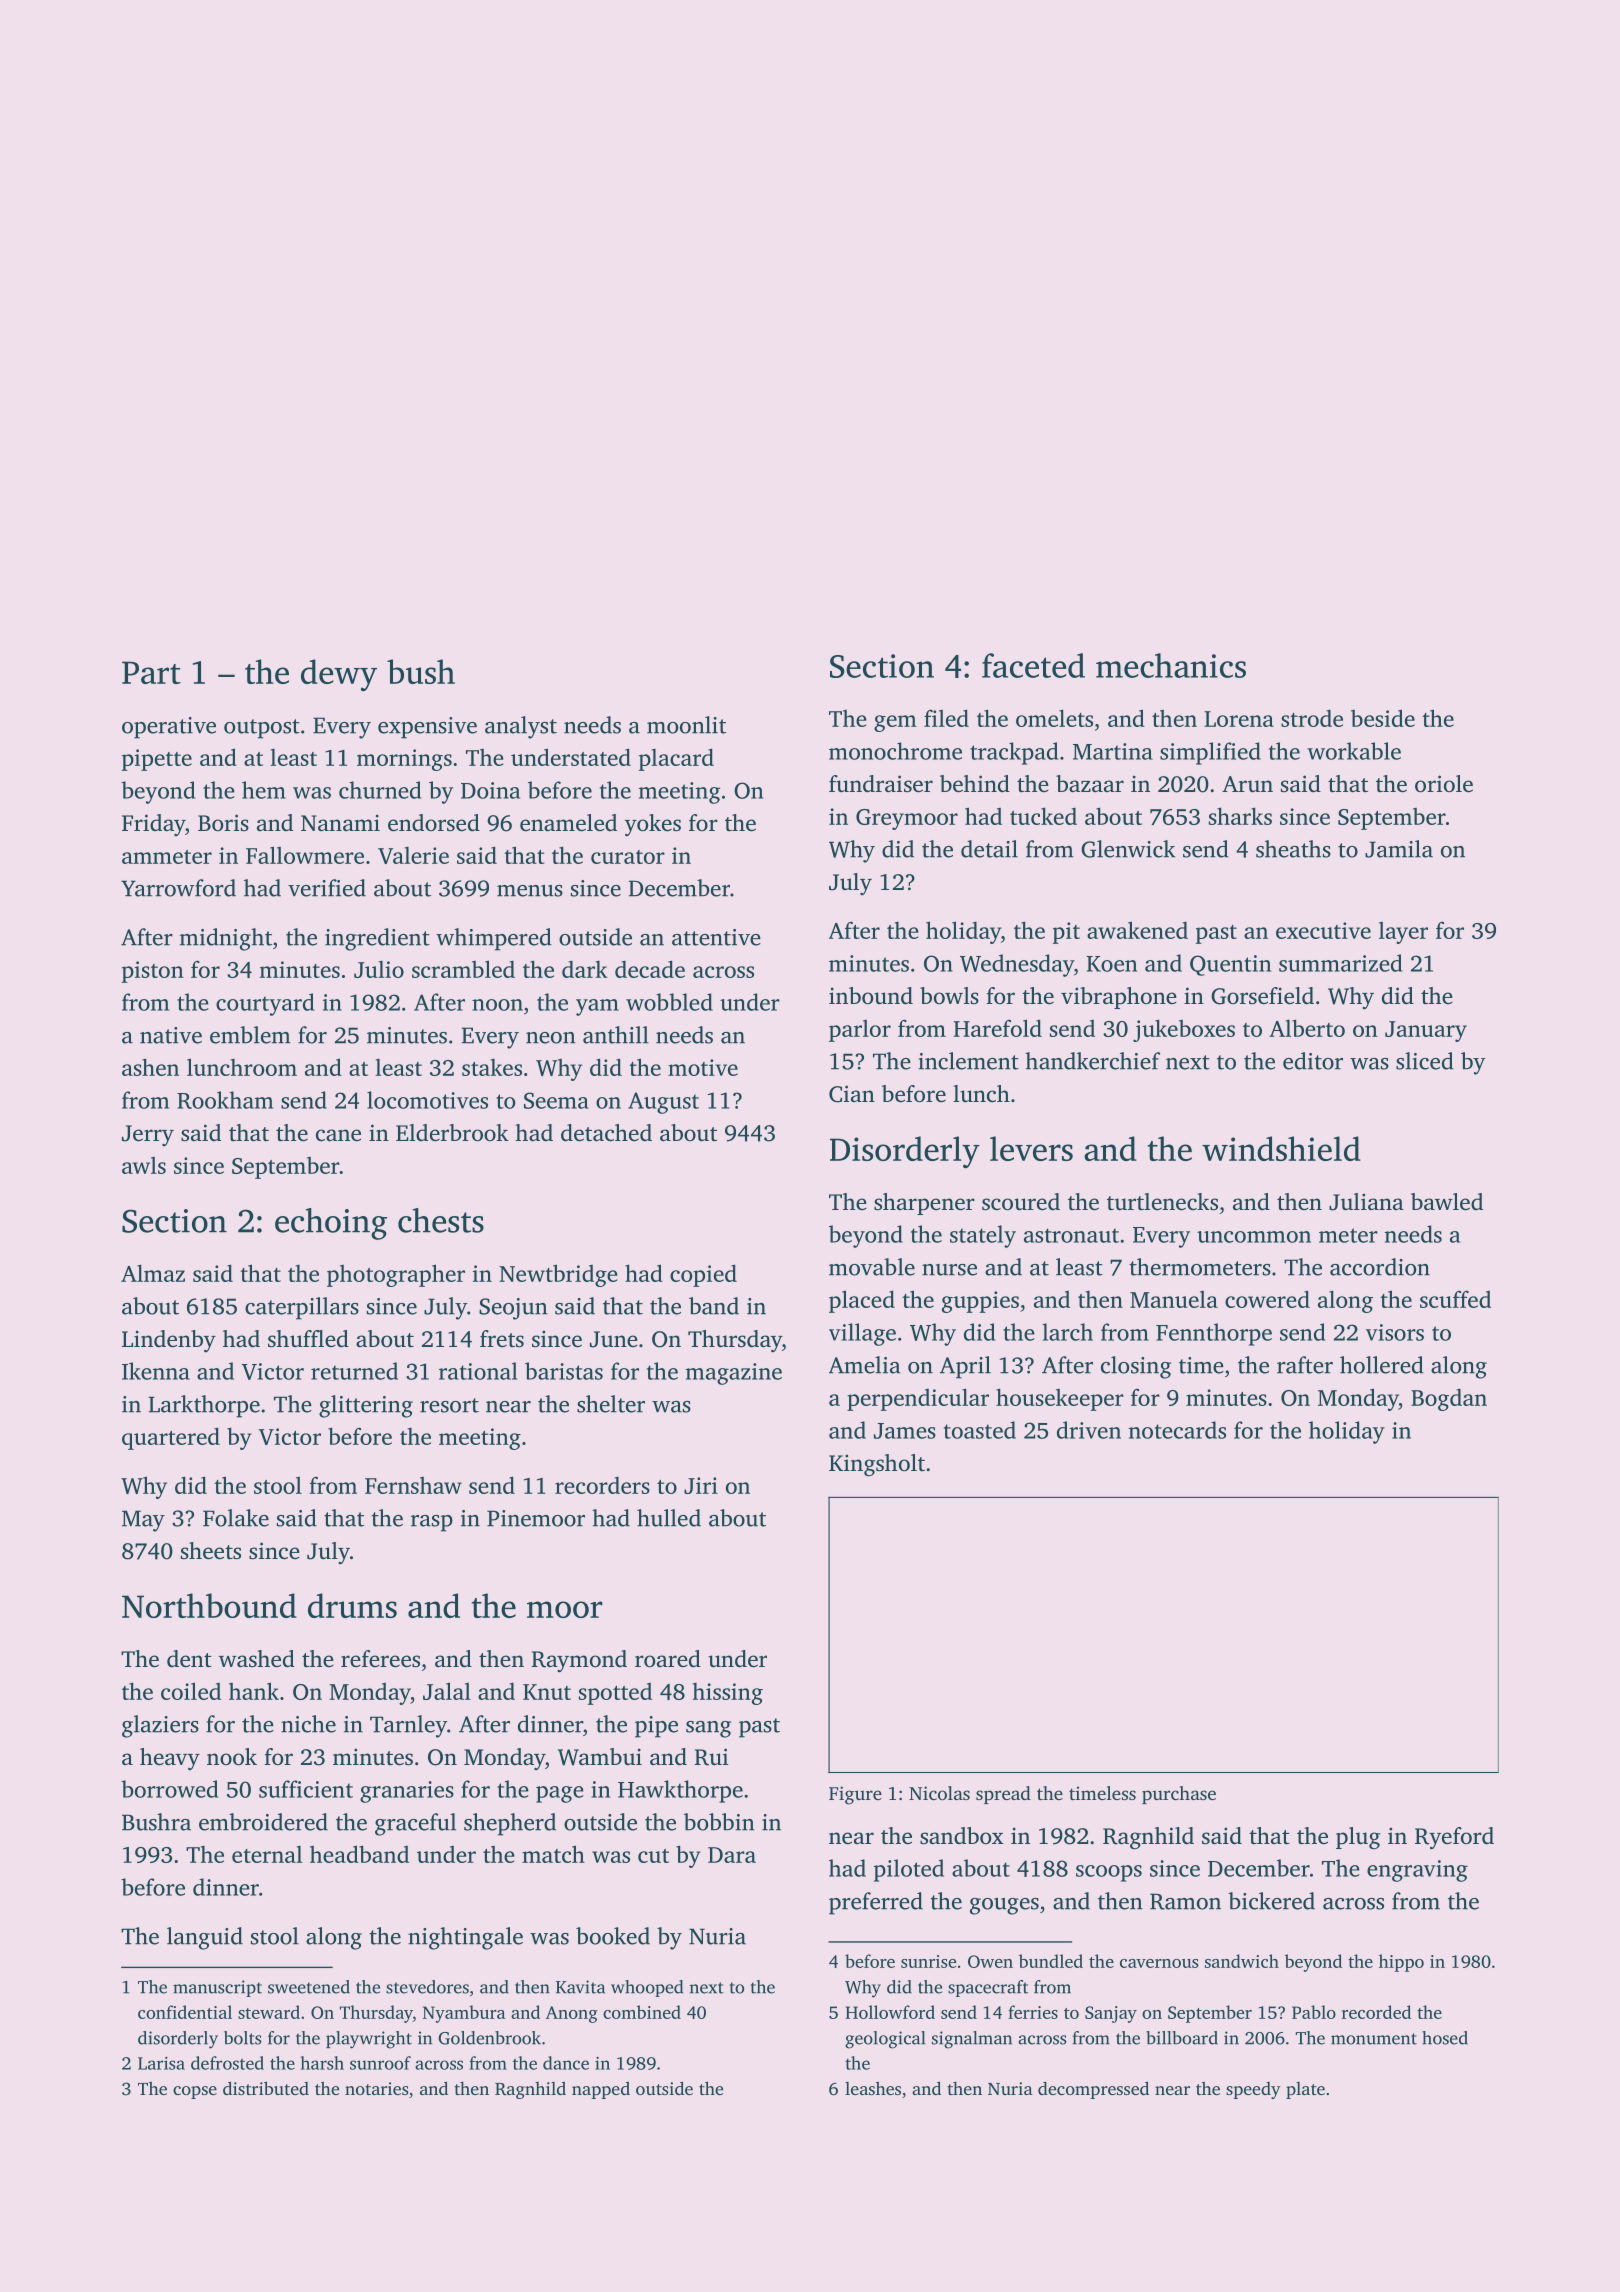  Describe the element at coordinates (852, 1094) in the page. I see `Cian` at that location.
